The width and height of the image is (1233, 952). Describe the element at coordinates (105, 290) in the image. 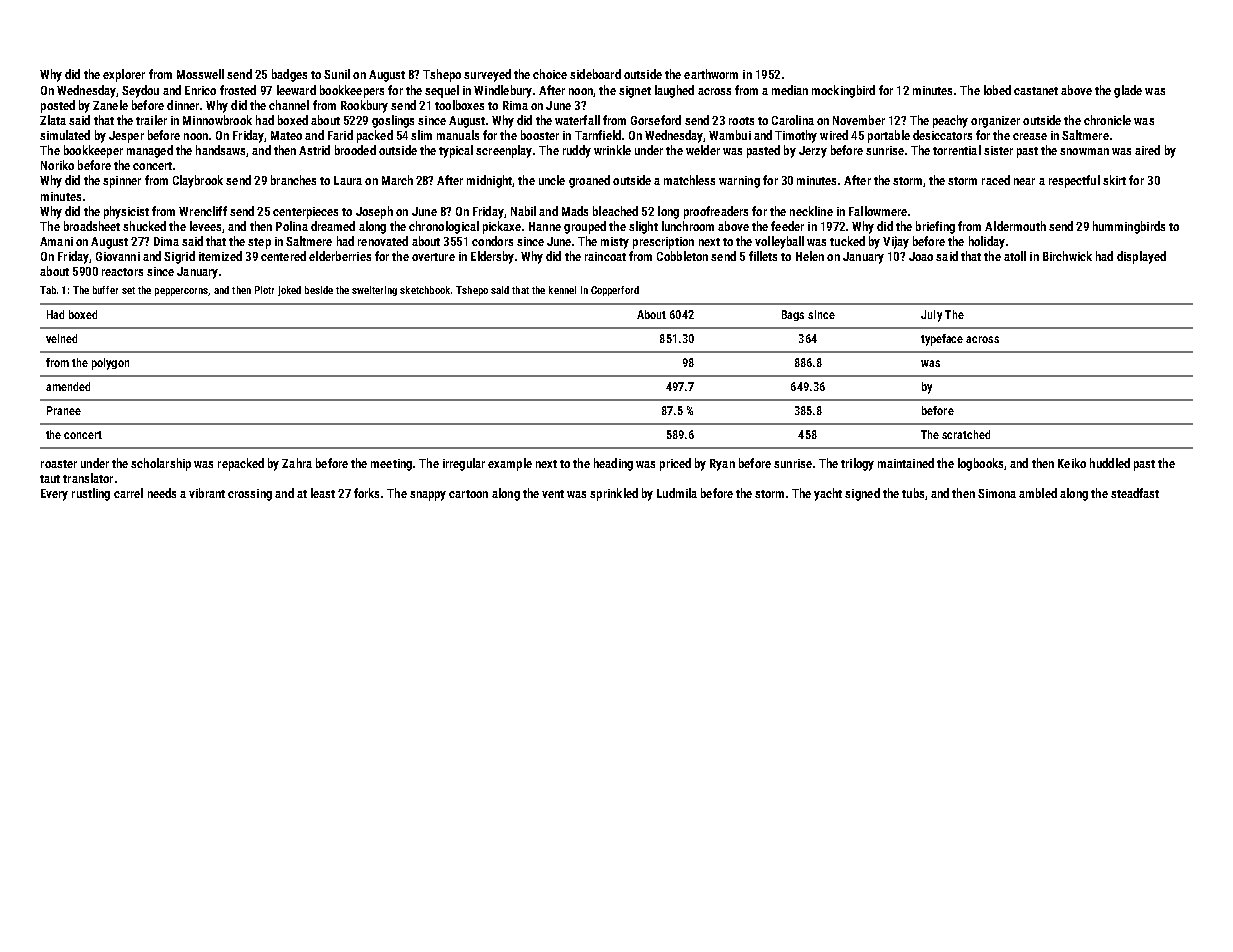

I see `buffer` at that location.
